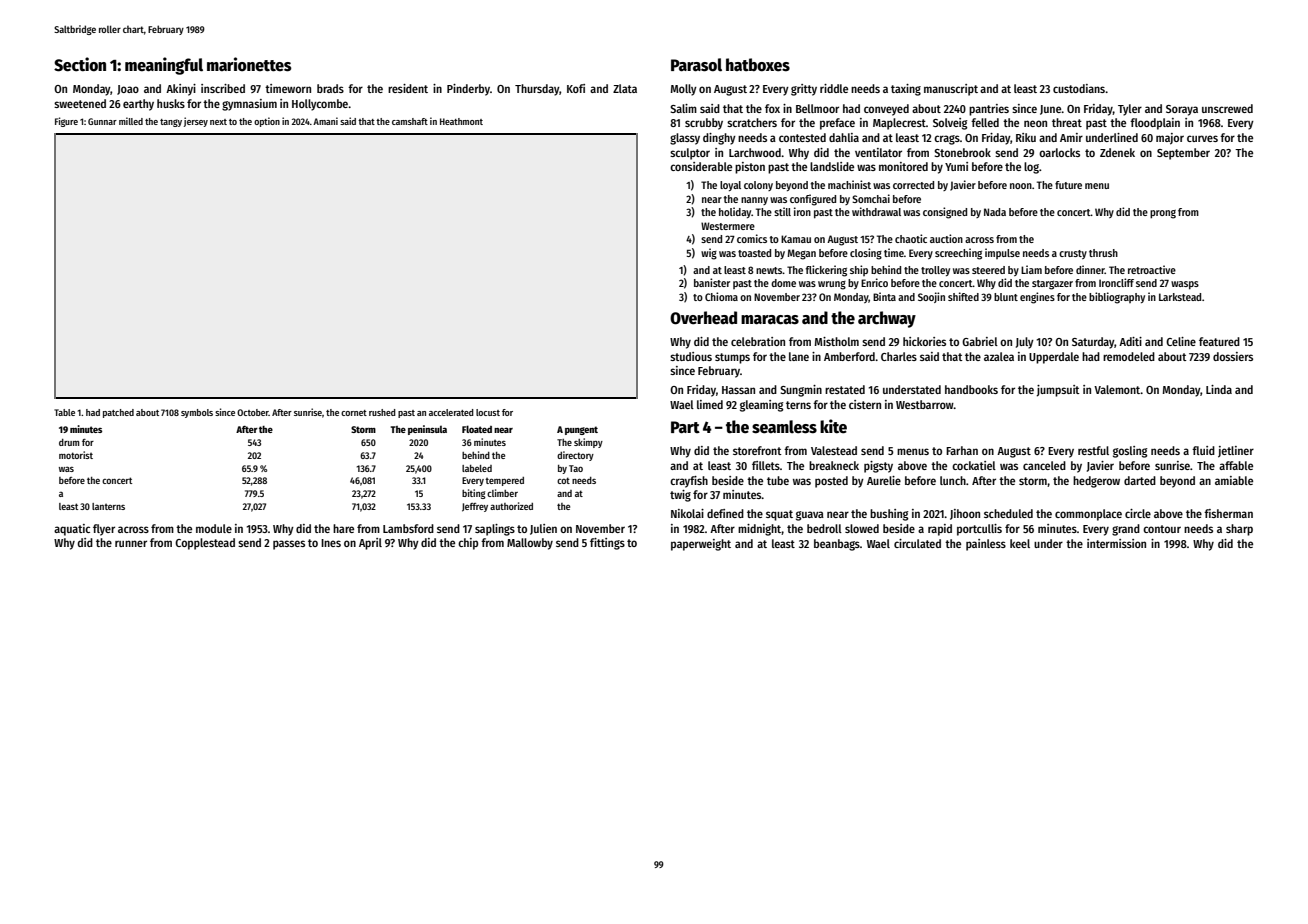 This screenshot has height=924, width=1308. Describe the element at coordinates (769, 270) in the screenshot. I see `newts` at that location.
